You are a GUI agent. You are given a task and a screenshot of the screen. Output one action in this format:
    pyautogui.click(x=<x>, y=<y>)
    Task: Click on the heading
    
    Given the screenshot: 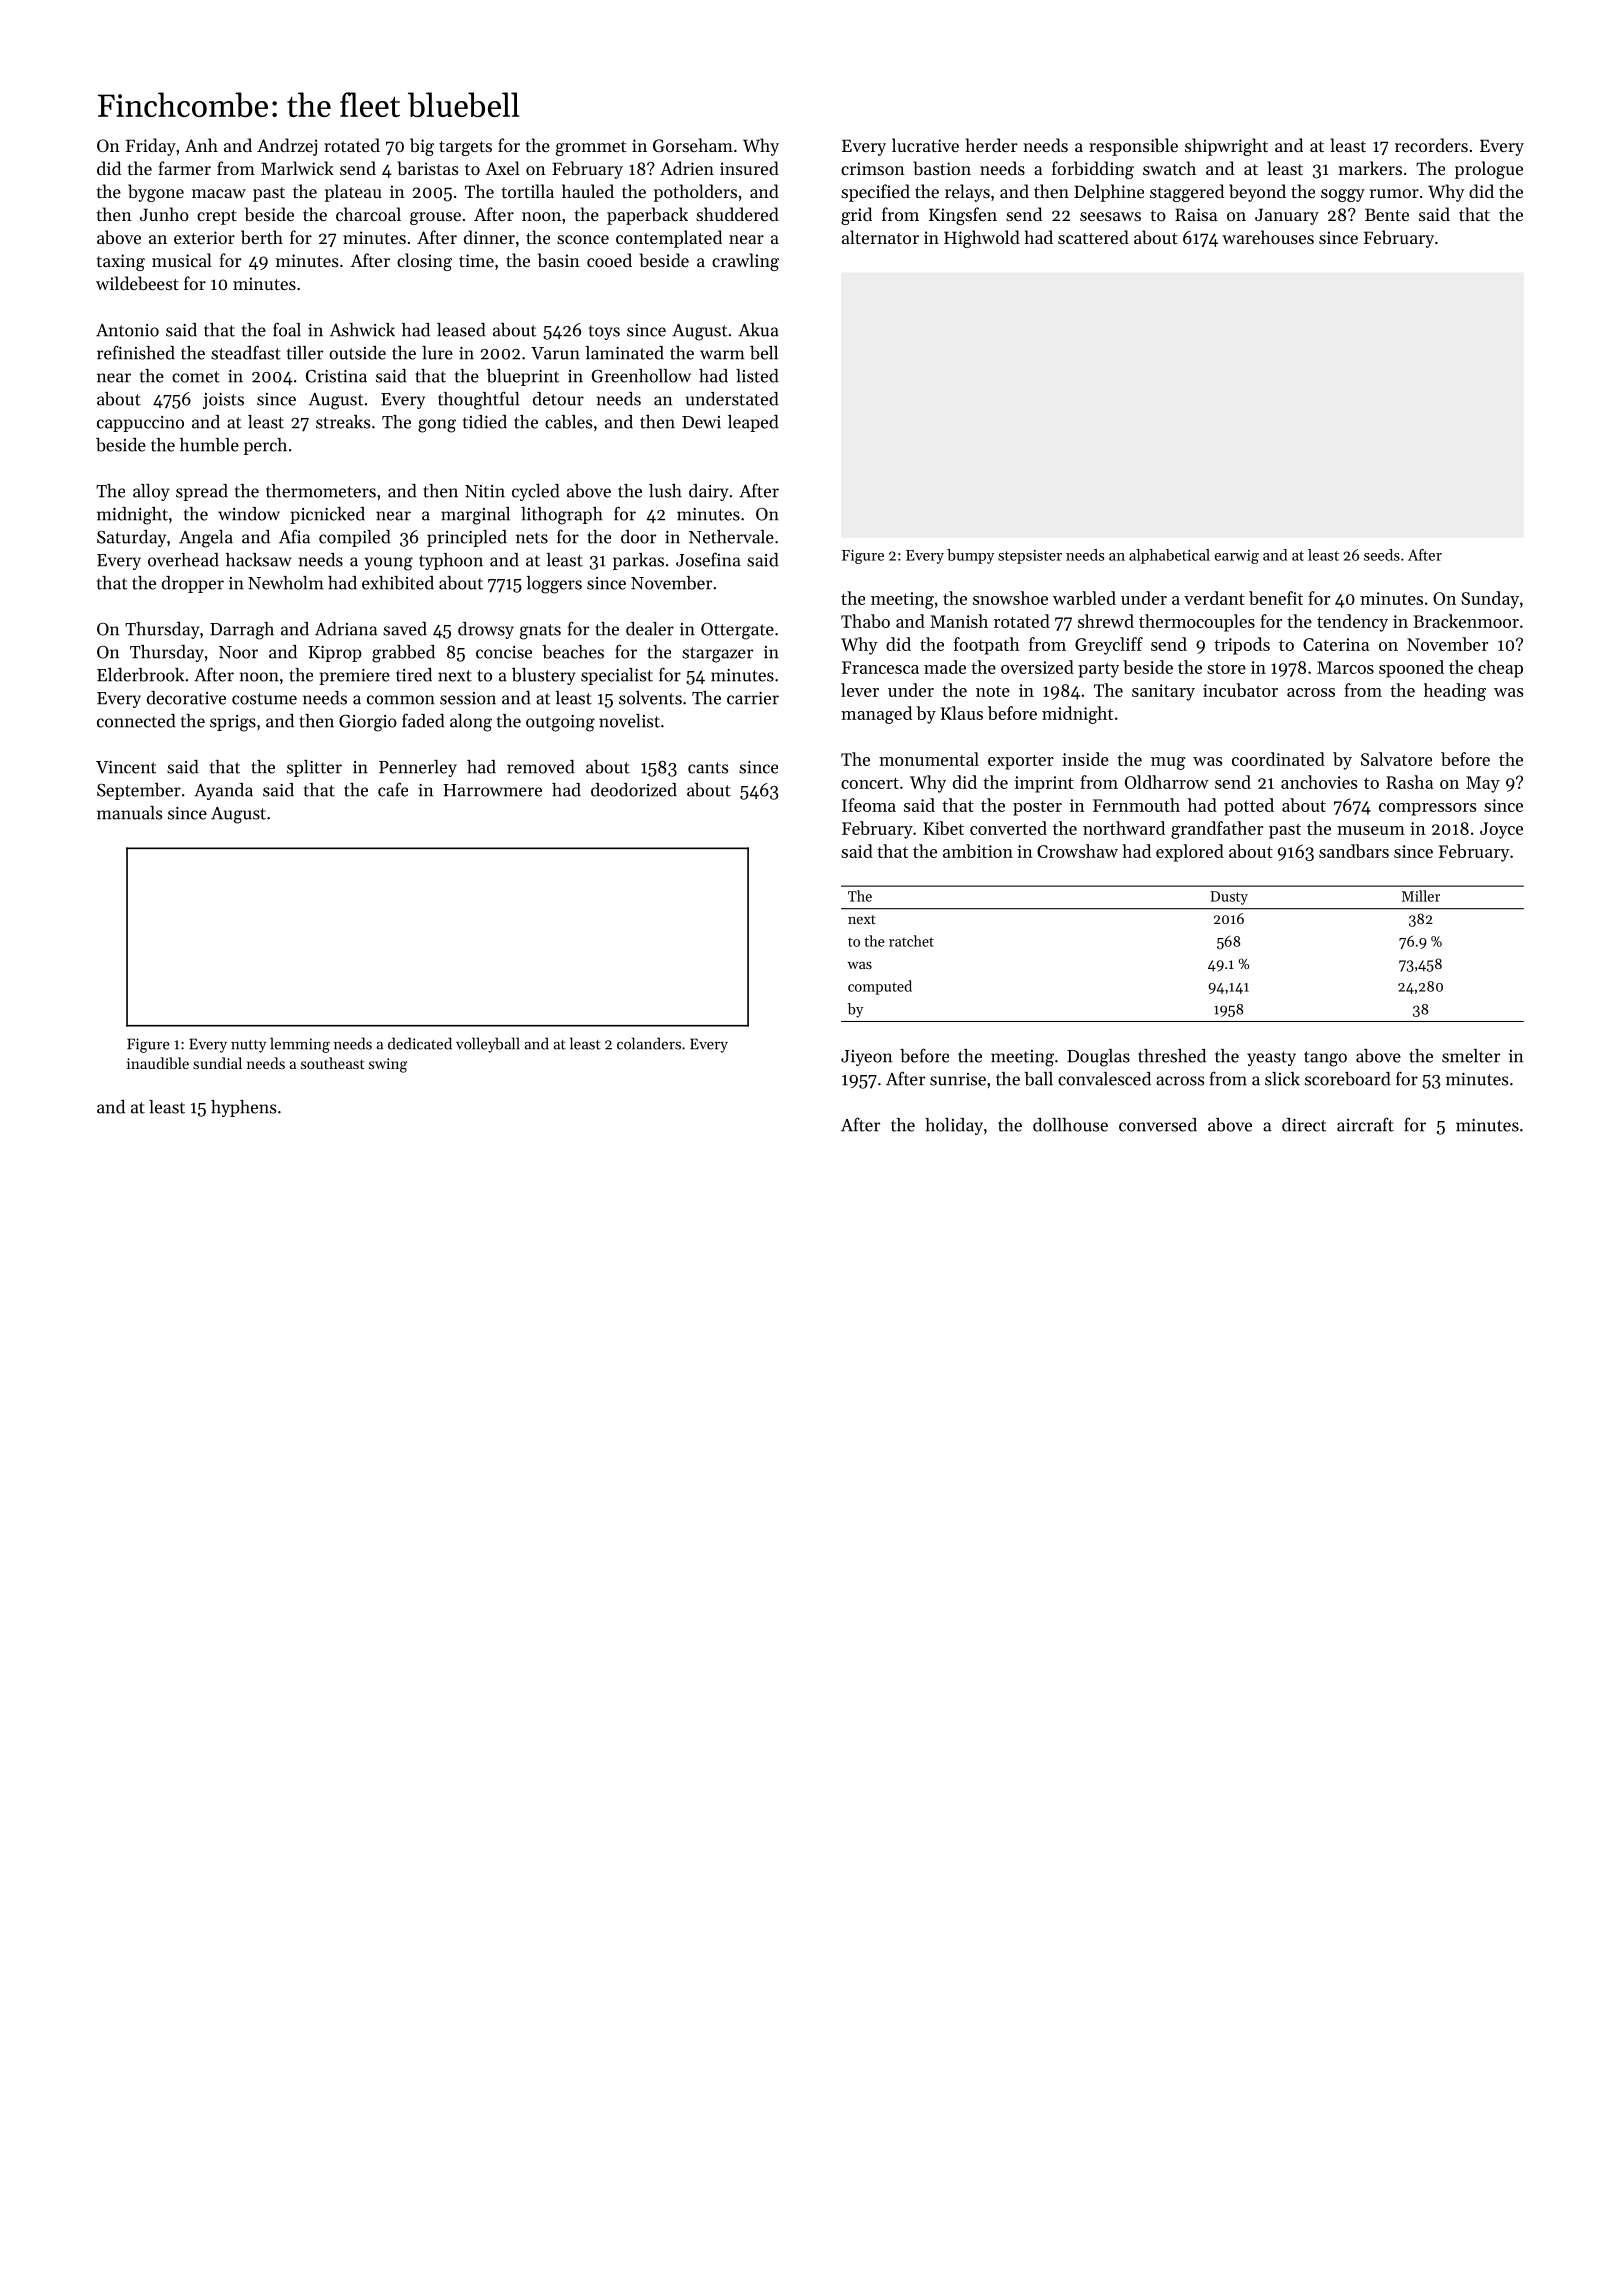 What is the action you would take?
    pyautogui.click(x=1455, y=692)
